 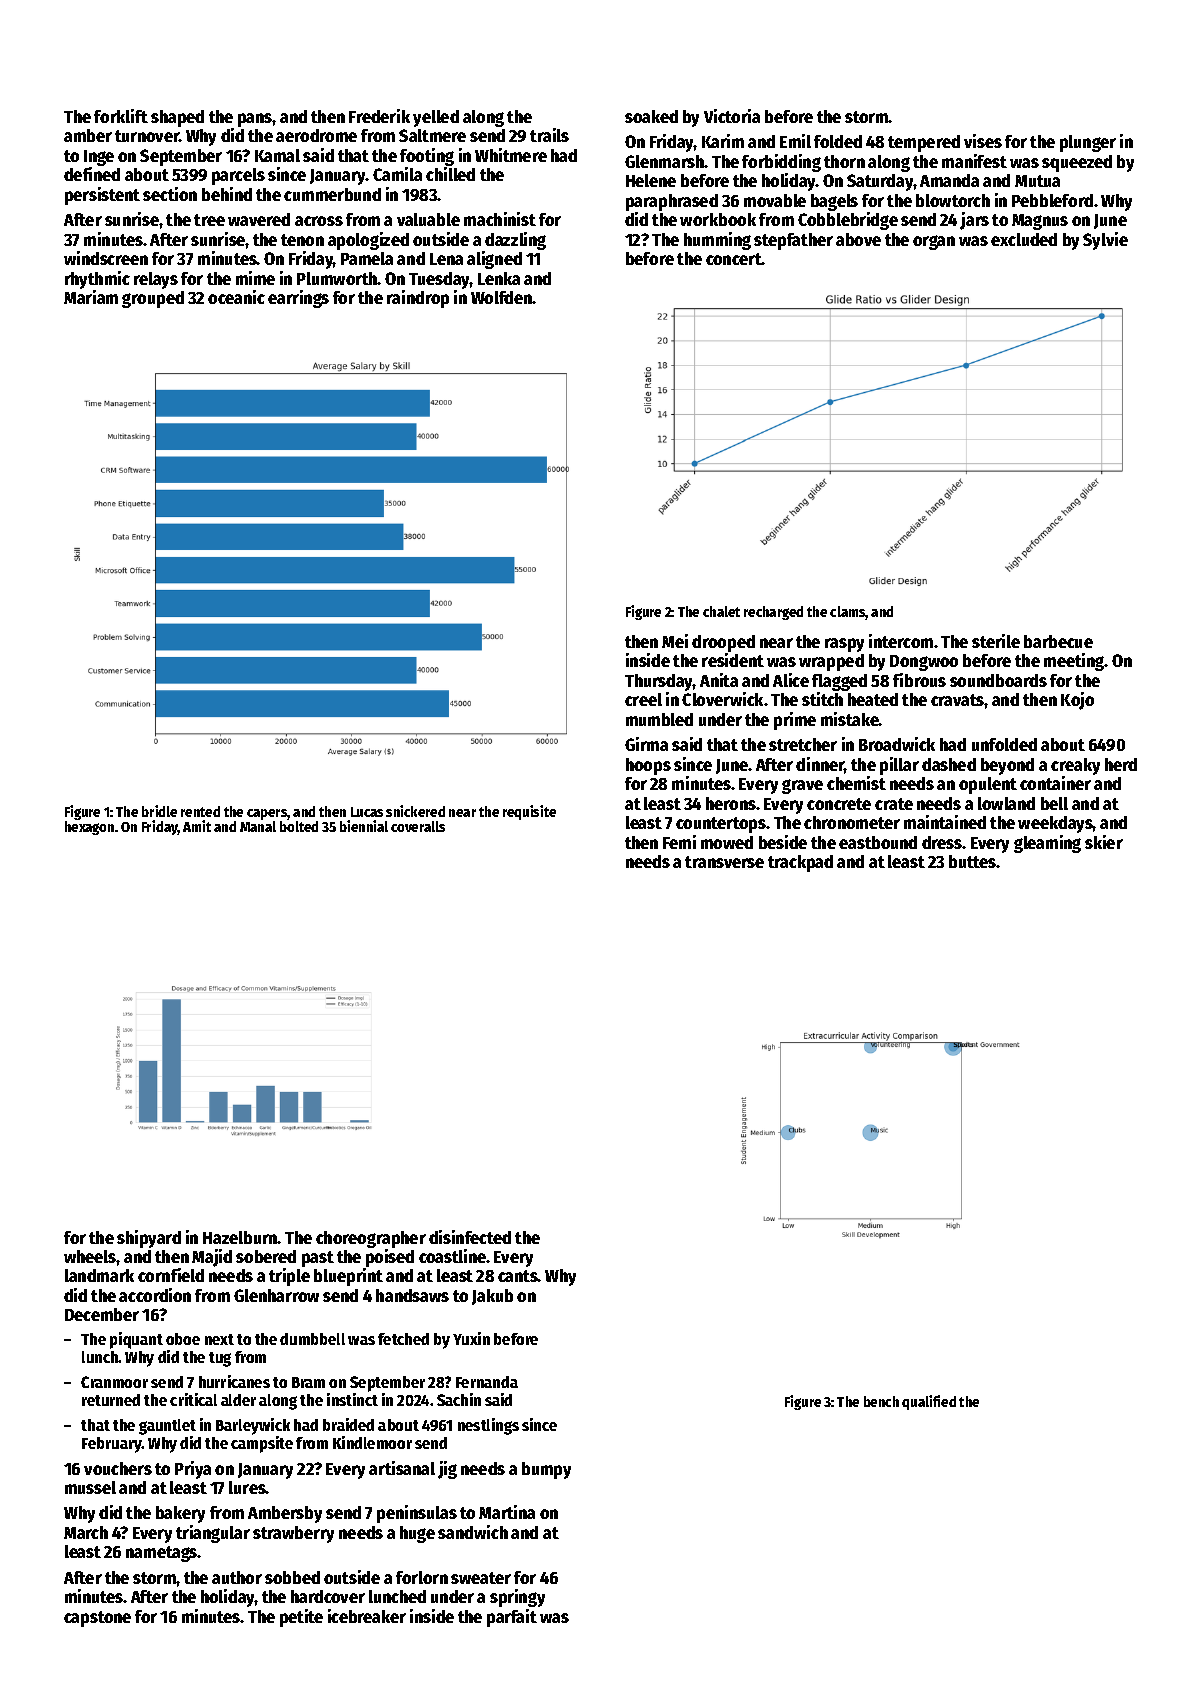 What do you see at coordinates (97, 1619) in the image?
I see `capstone` at bounding box center [97, 1619].
